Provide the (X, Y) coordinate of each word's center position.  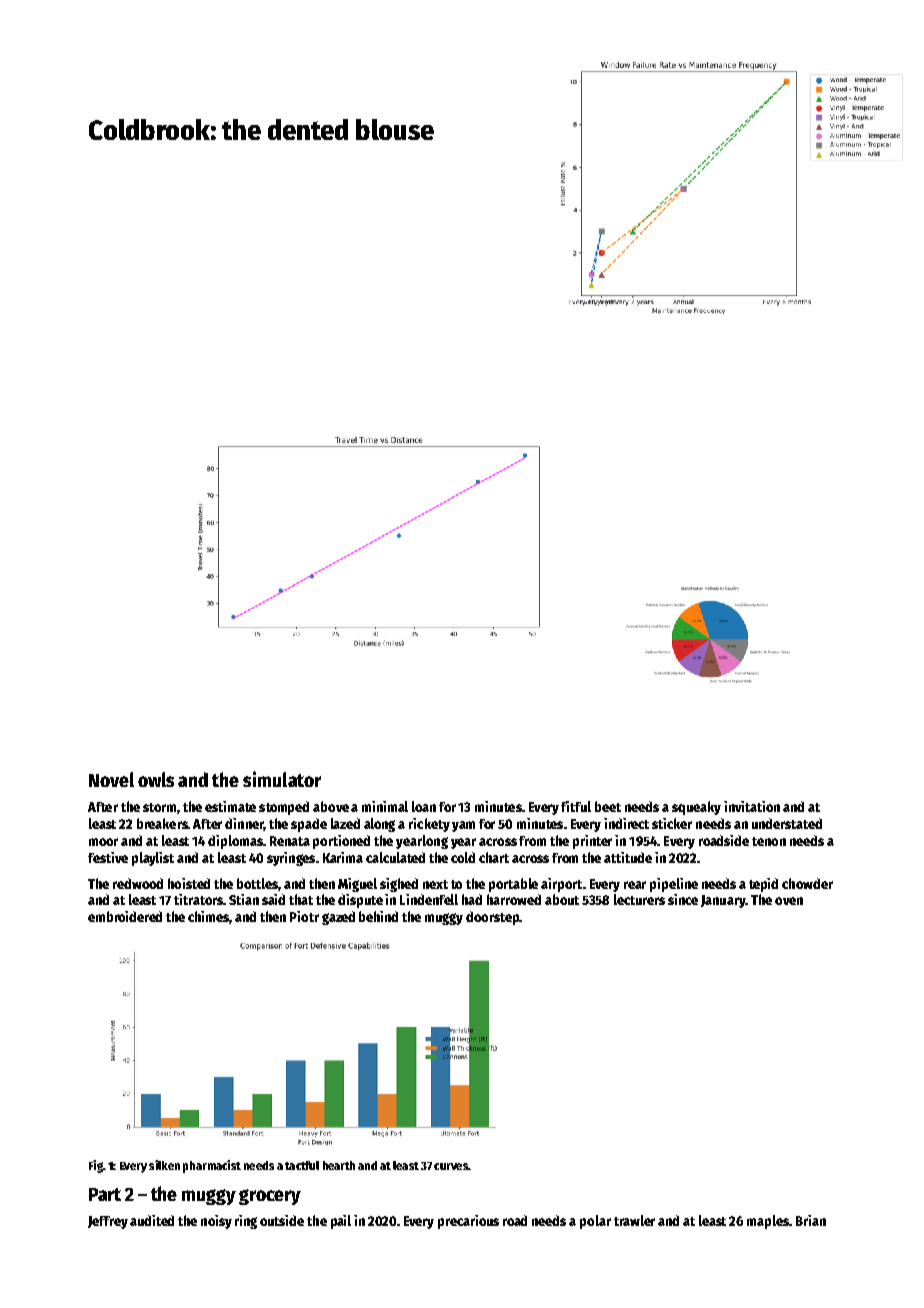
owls (156, 779)
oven (789, 901)
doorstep (492, 918)
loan (424, 806)
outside (282, 1220)
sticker (672, 823)
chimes (209, 917)
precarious (468, 1222)
